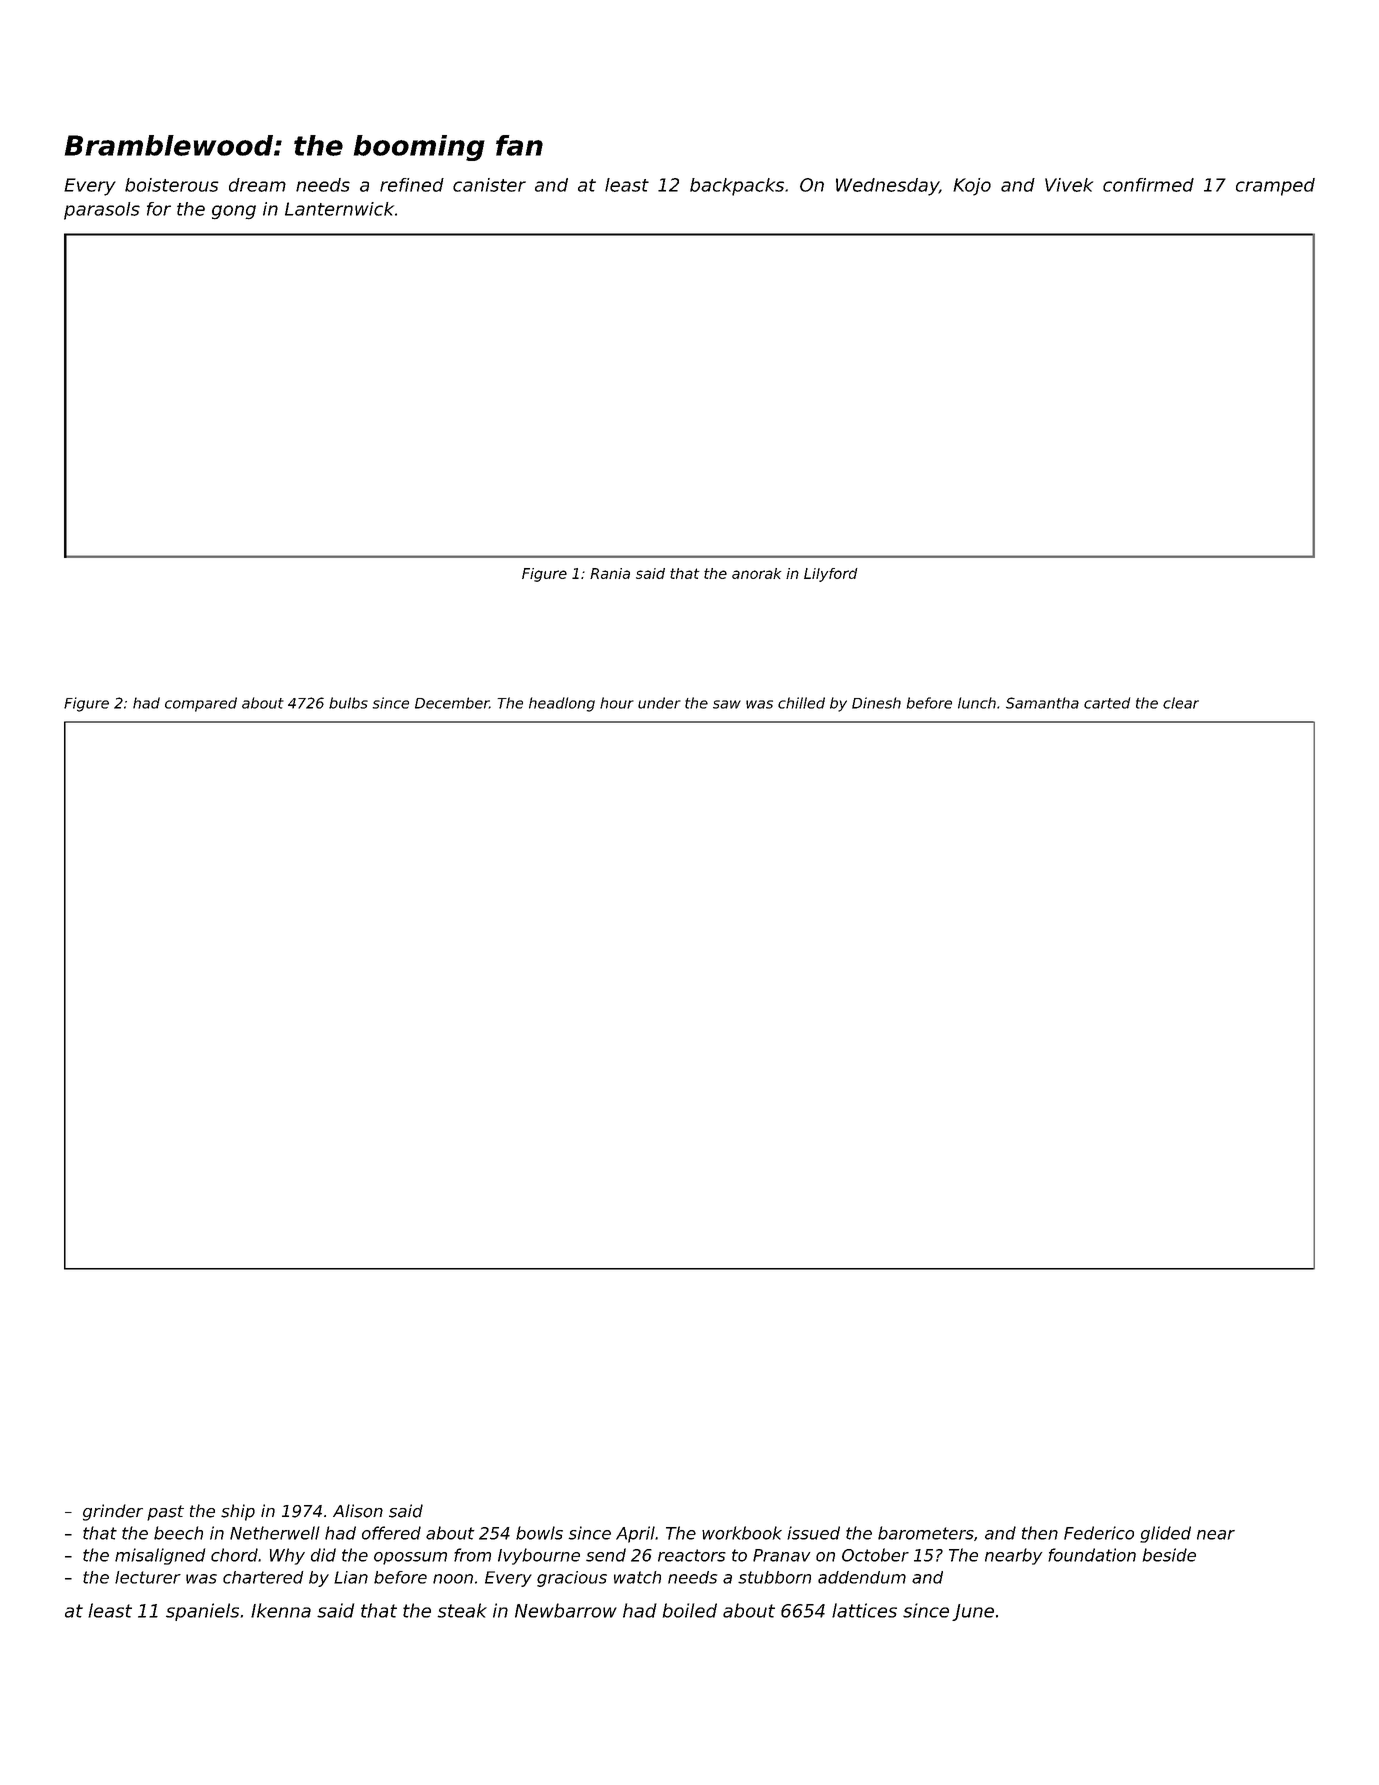  Describe the element at coordinates (113, 1512) in the image. I see `grinder` at that location.
